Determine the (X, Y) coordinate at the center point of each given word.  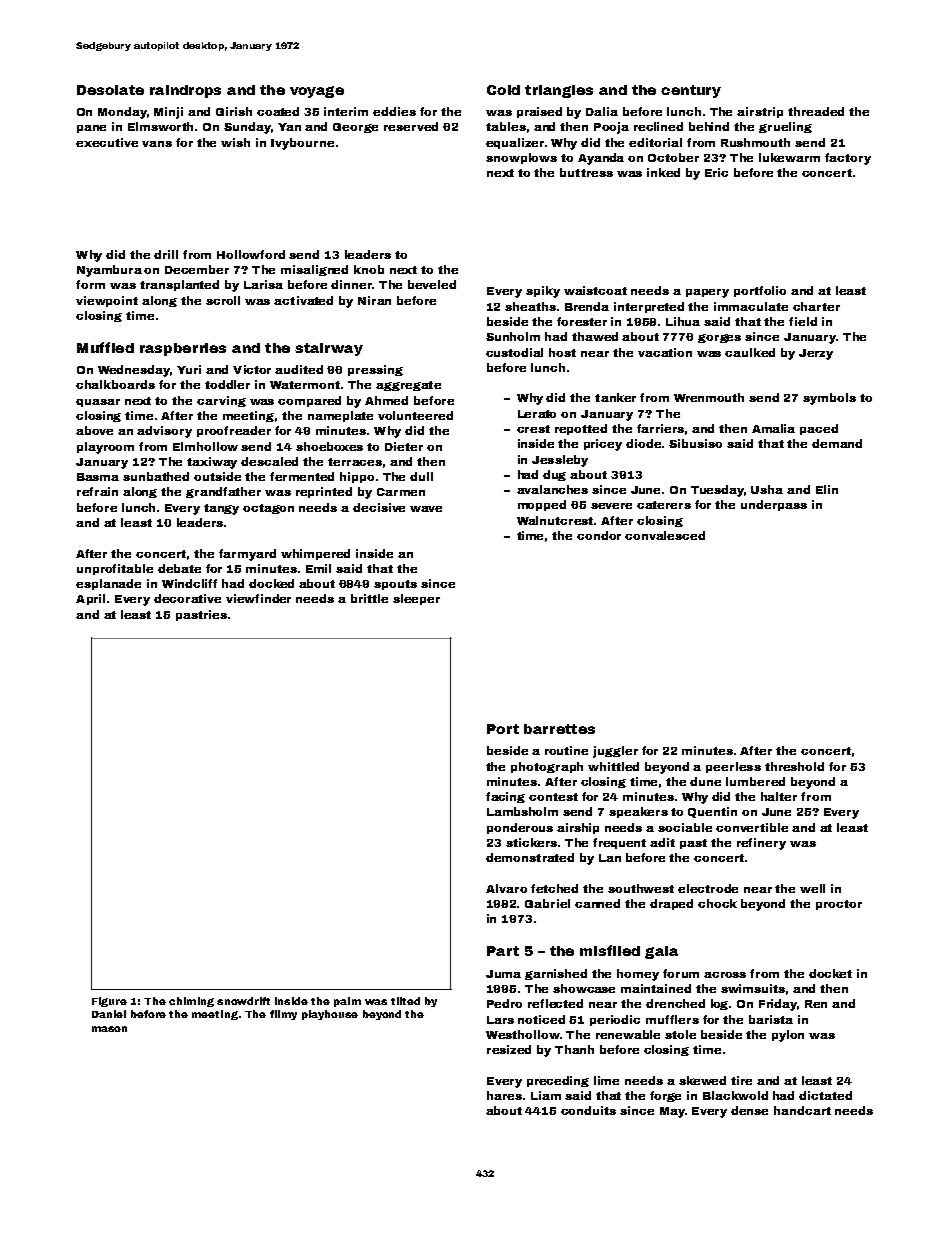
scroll (223, 300)
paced (819, 429)
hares (504, 1095)
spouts (395, 585)
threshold (794, 766)
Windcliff (189, 583)
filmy (283, 1015)
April (90, 599)
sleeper (416, 599)
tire (741, 1080)
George (355, 128)
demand (837, 443)
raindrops (185, 91)
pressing (375, 370)
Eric (716, 172)
